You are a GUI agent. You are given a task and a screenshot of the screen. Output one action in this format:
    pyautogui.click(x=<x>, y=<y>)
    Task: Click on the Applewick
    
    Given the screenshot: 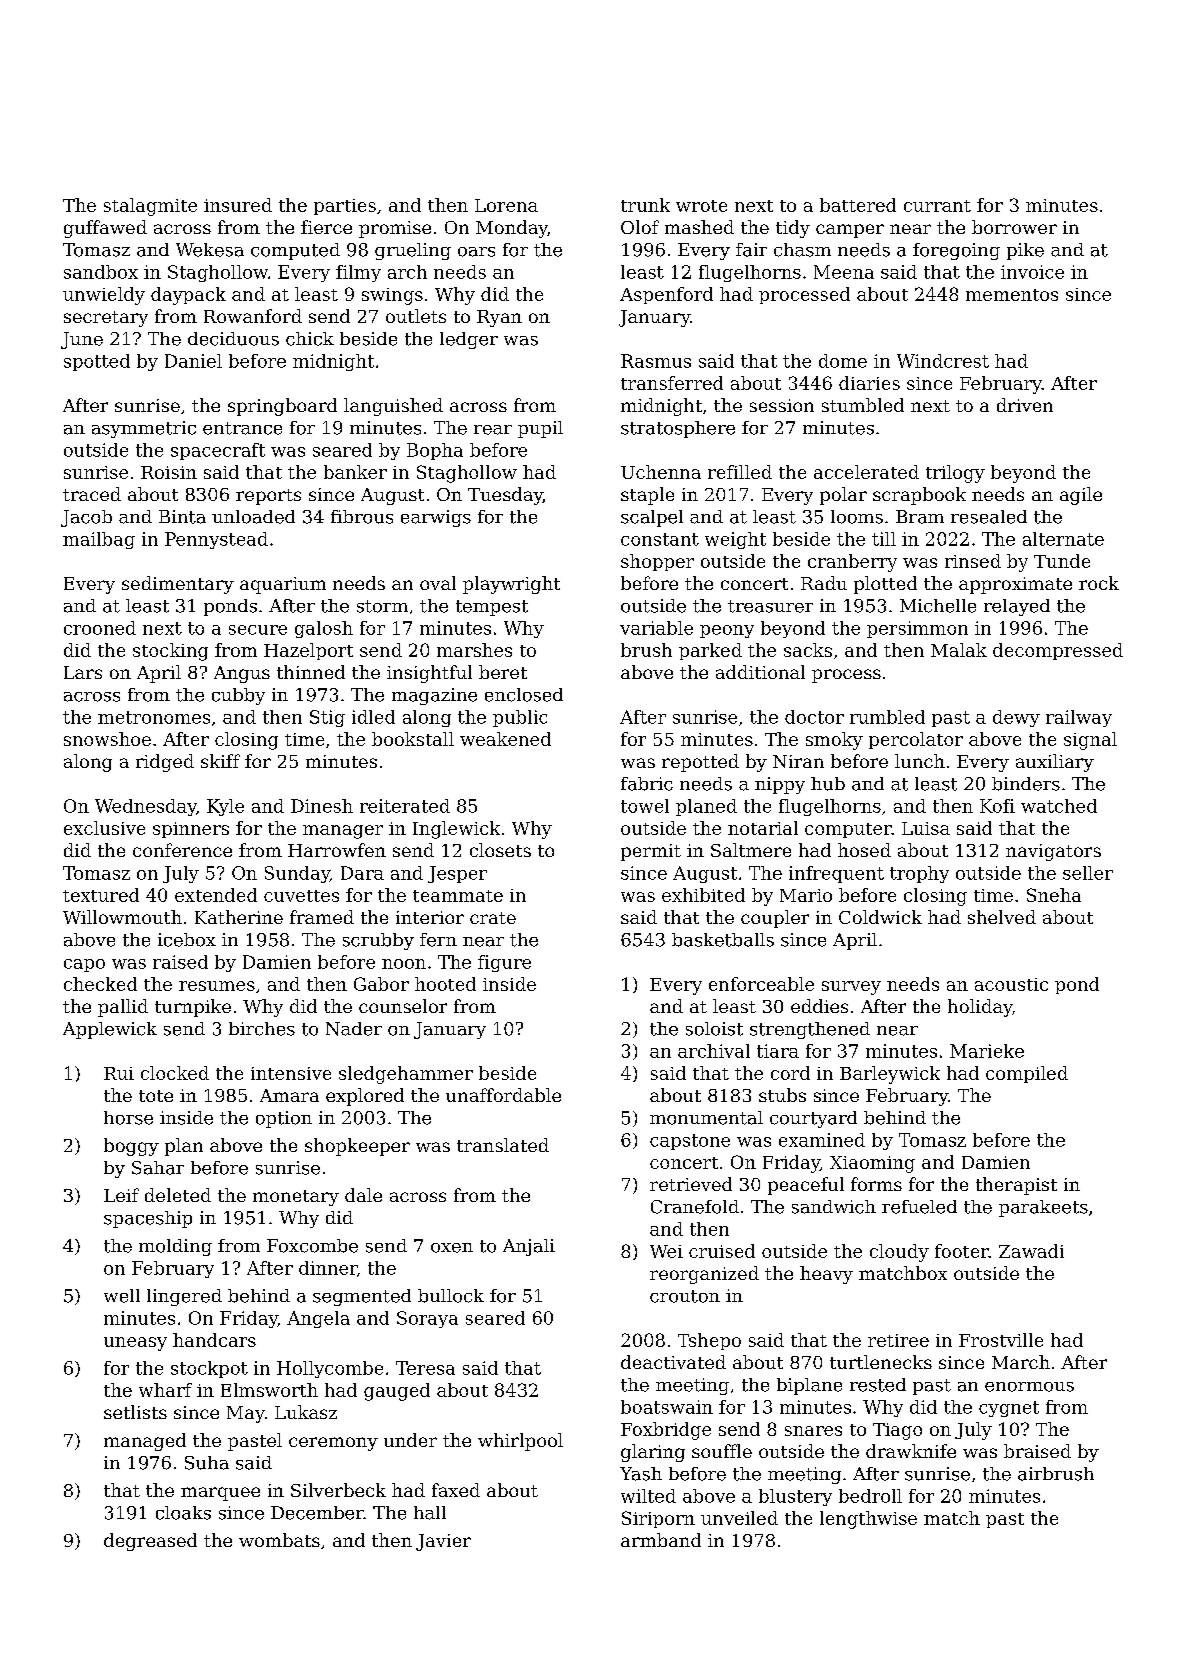 What is the action you would take?
    pyautogui.click(x=110, y=1030)
